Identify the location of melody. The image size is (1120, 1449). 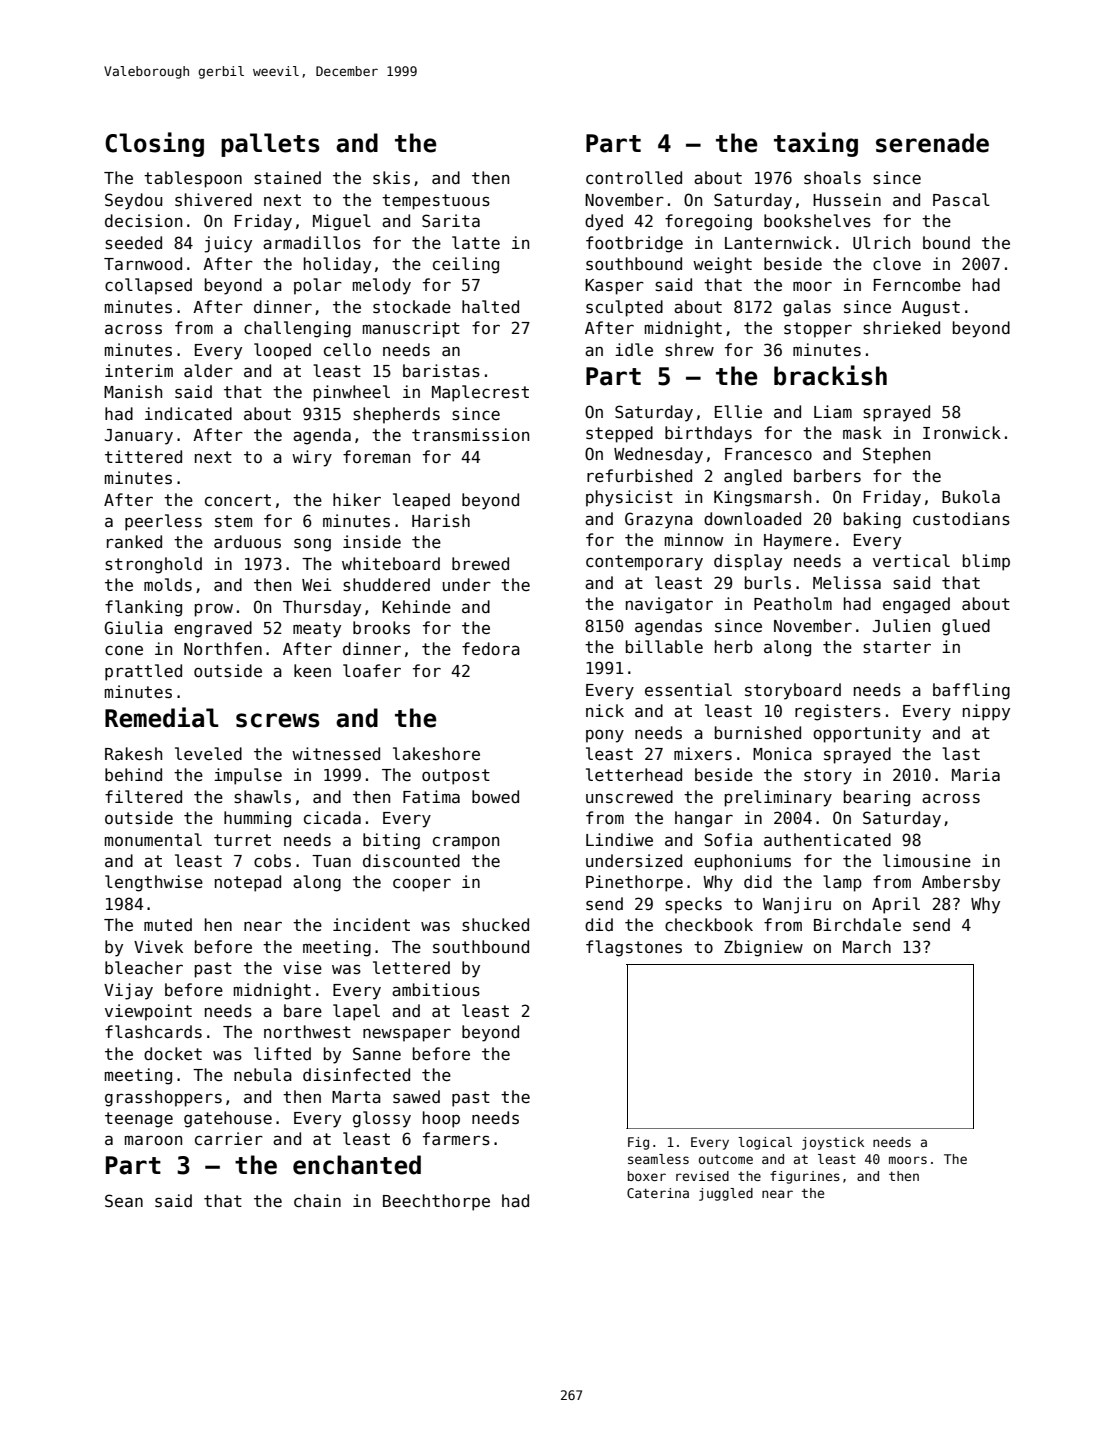
(382, 286).
